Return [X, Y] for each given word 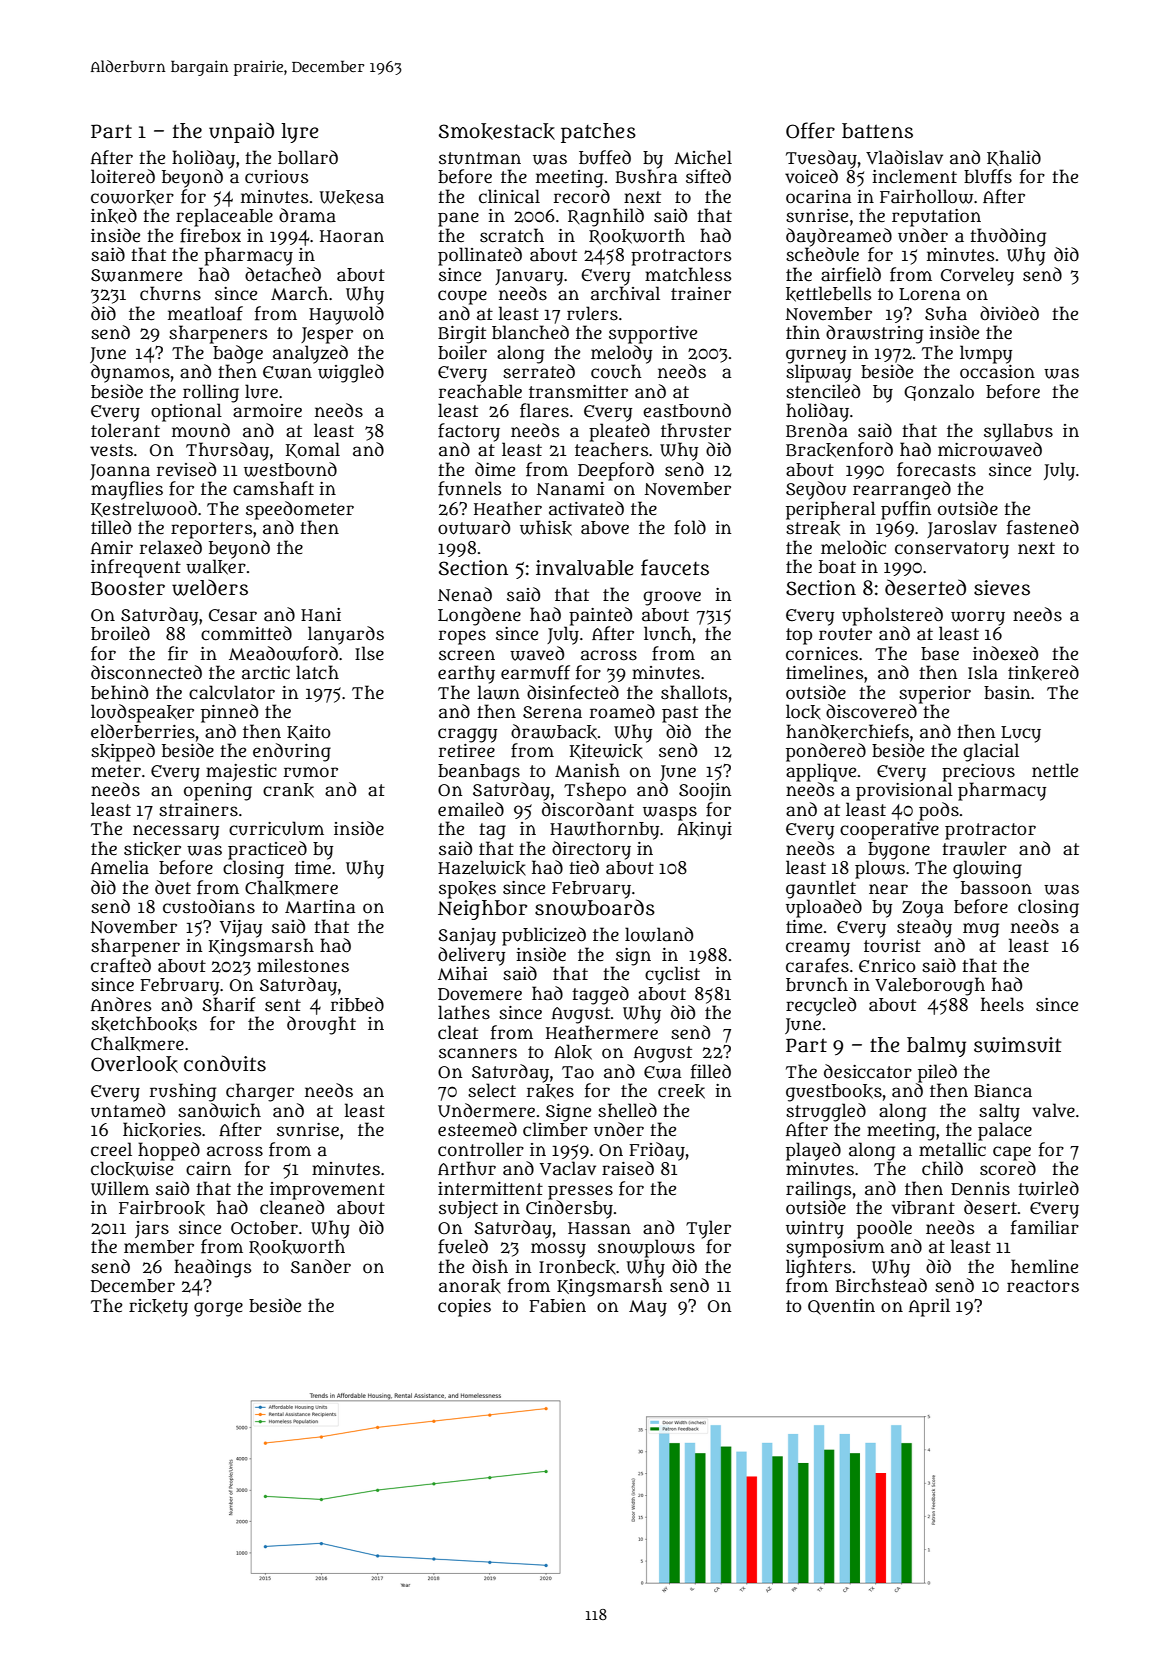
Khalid [1014, 158]
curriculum [276, 828]
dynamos [130, 373]
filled [711, 1071]
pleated [619, 432]
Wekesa [352, 197]
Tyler [708, 1229]
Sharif [229, 1004]
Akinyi [704, 831]
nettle [1055, 770]
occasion [997, 372]
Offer [810, 130]
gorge [218, 1309]
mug [981, 930]
